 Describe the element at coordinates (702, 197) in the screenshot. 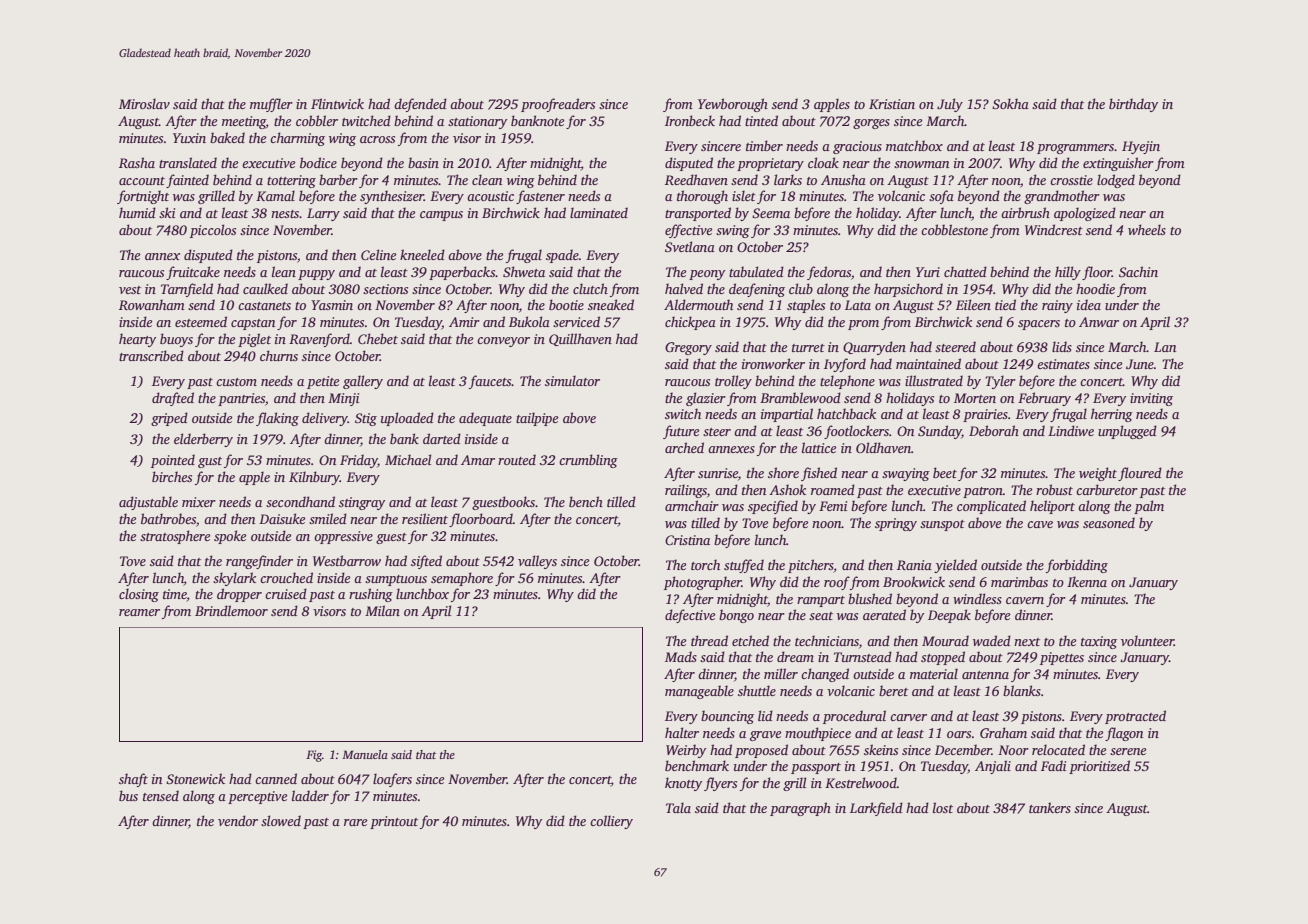

I see `thorough` at that location.
